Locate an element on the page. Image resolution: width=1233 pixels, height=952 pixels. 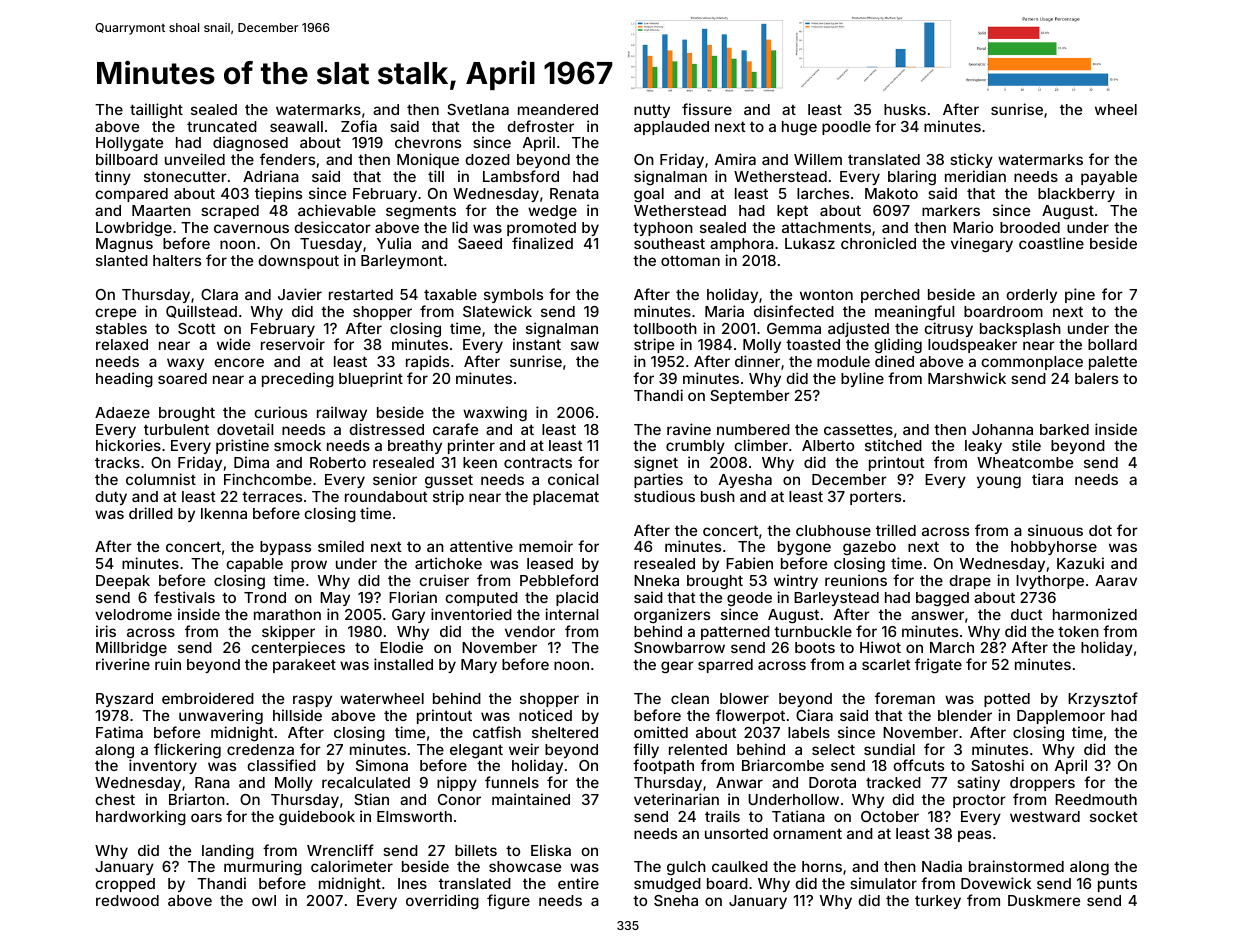
husks is located at coordinates (905, 109).
